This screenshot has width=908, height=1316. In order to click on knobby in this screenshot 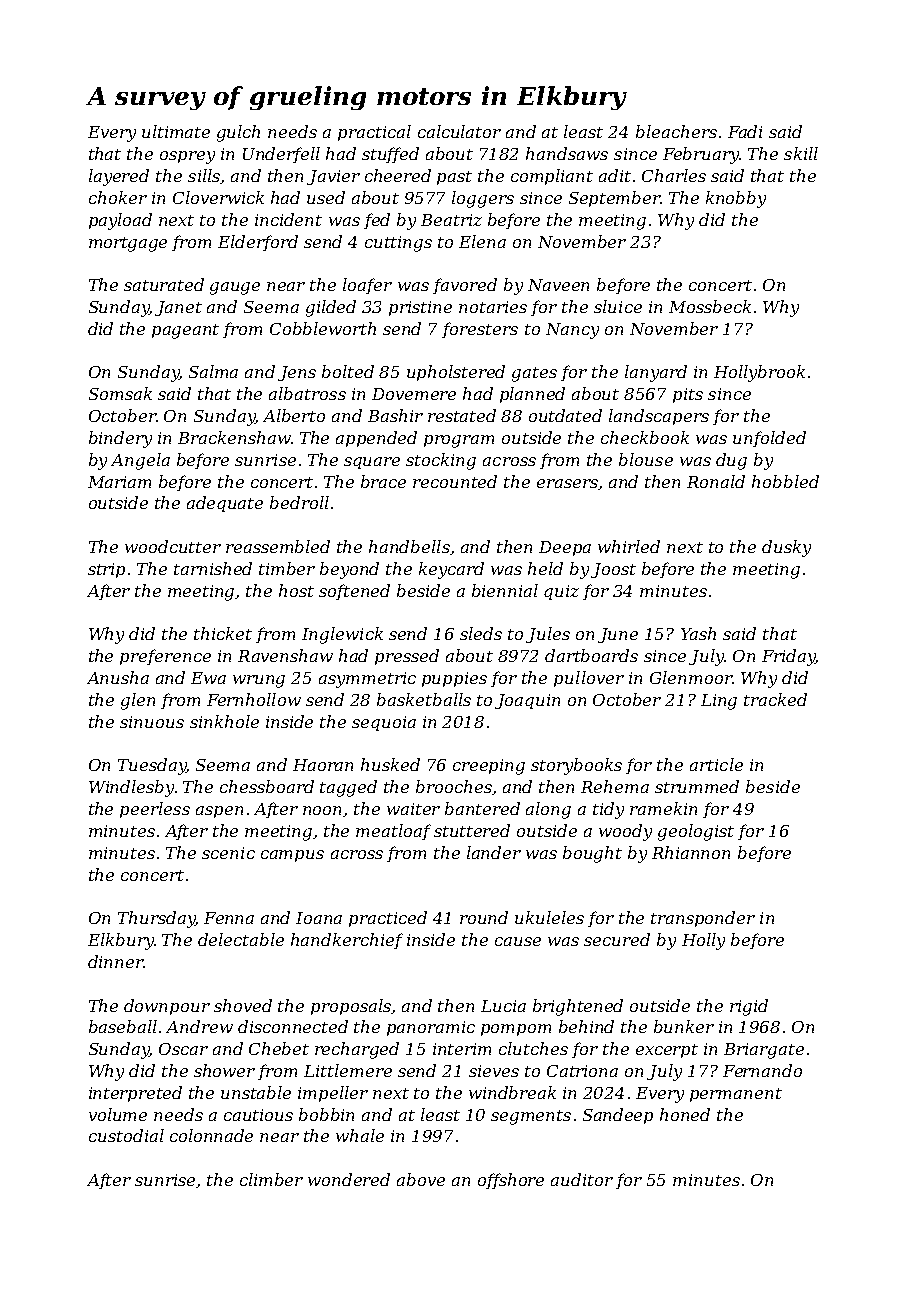, I will do `click(736, 199)`.
